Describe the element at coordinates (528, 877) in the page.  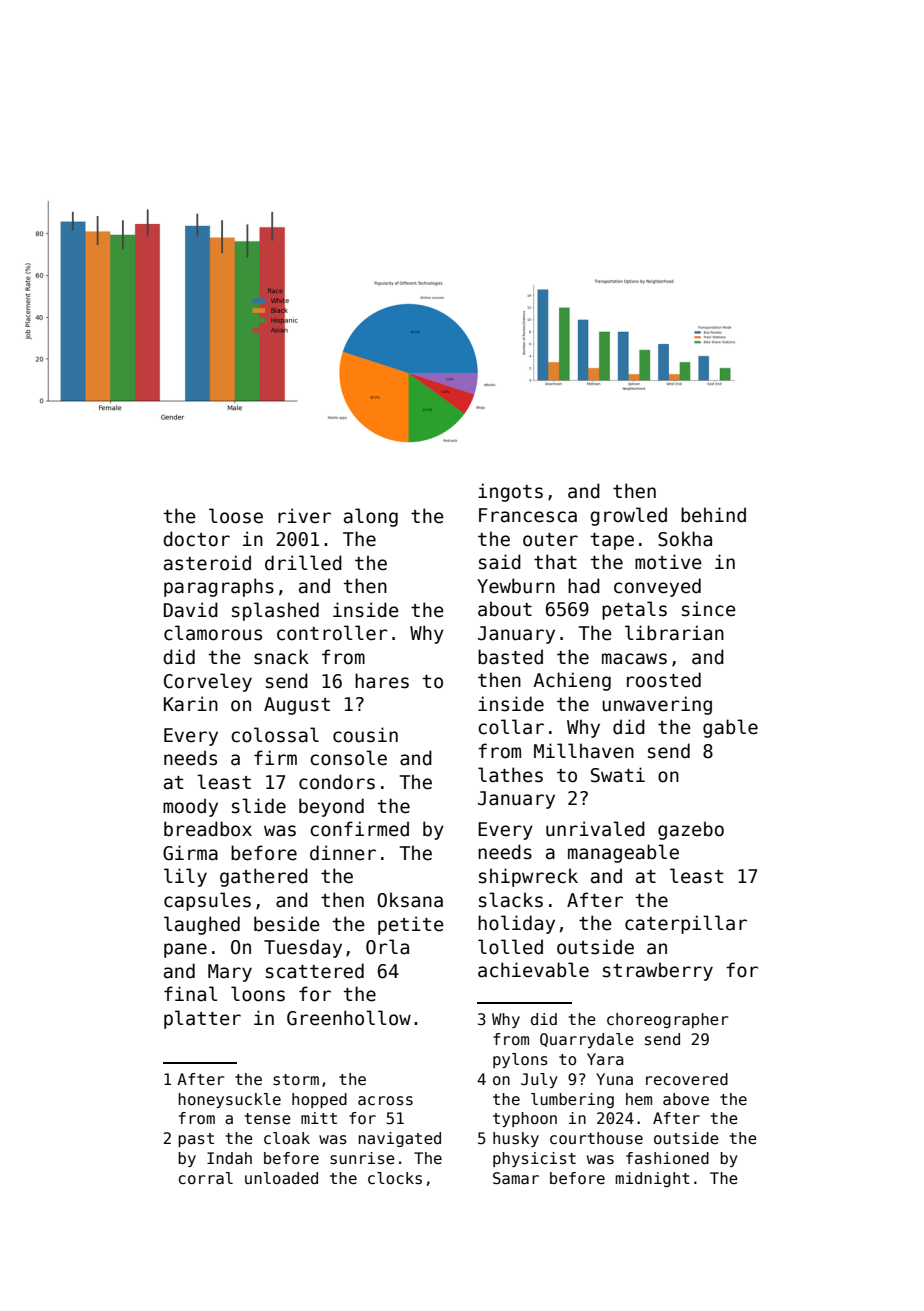
I see `shipwreck` at that location.
